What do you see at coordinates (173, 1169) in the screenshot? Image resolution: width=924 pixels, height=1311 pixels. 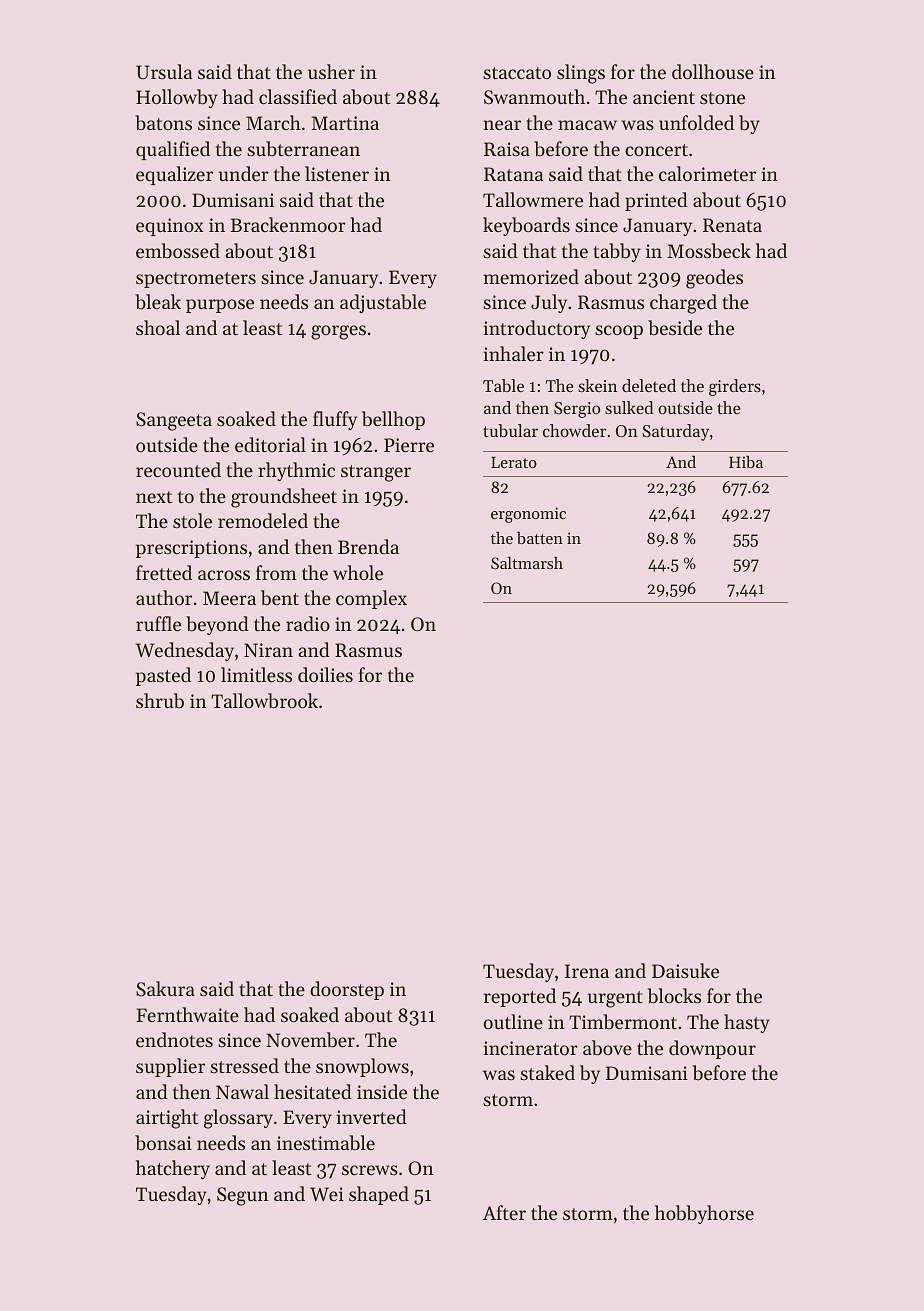 I see `hatchery` at bounding box center [173, 1169].
